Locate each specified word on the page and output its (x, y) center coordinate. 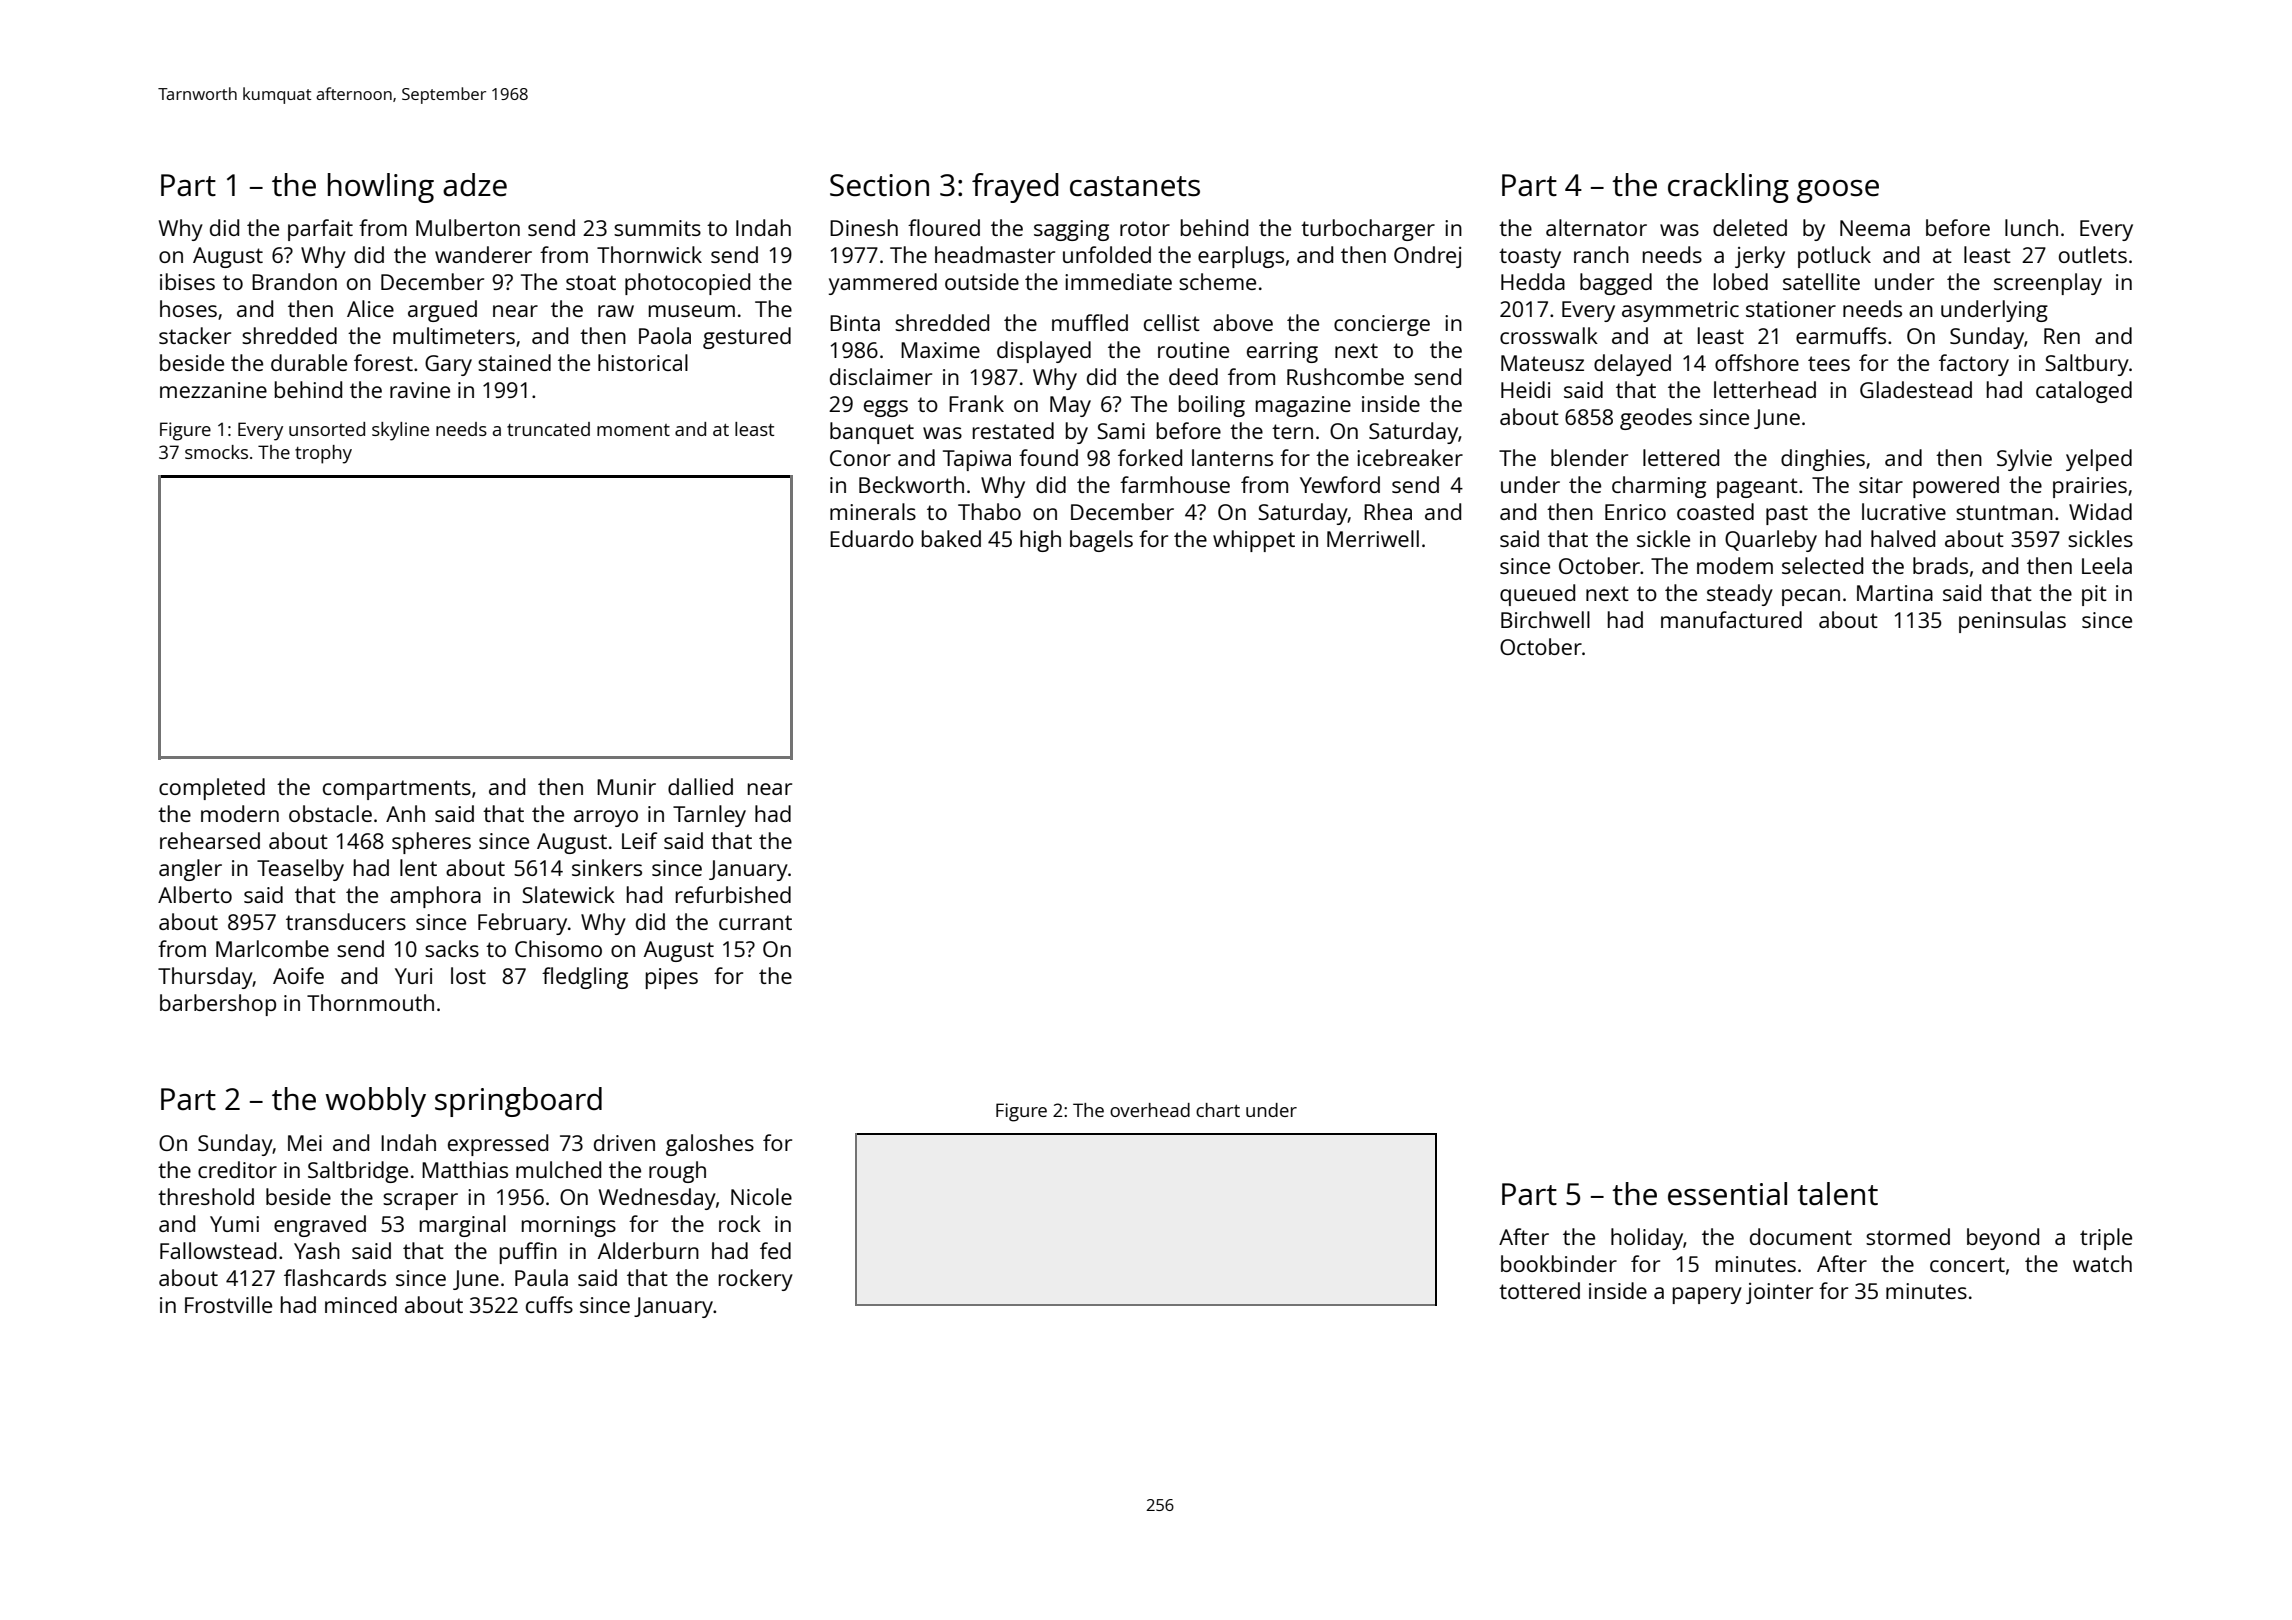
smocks (216, 452)
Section (879, 185)
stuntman (2004, 512)
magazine (1303, 406)
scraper (420, 1201)
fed (775, 1250)
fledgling (585, 978)
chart (1218, 1110)
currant (755, 922)
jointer (1779, 1293)
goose (1838, 191)
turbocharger (1368, 230)
